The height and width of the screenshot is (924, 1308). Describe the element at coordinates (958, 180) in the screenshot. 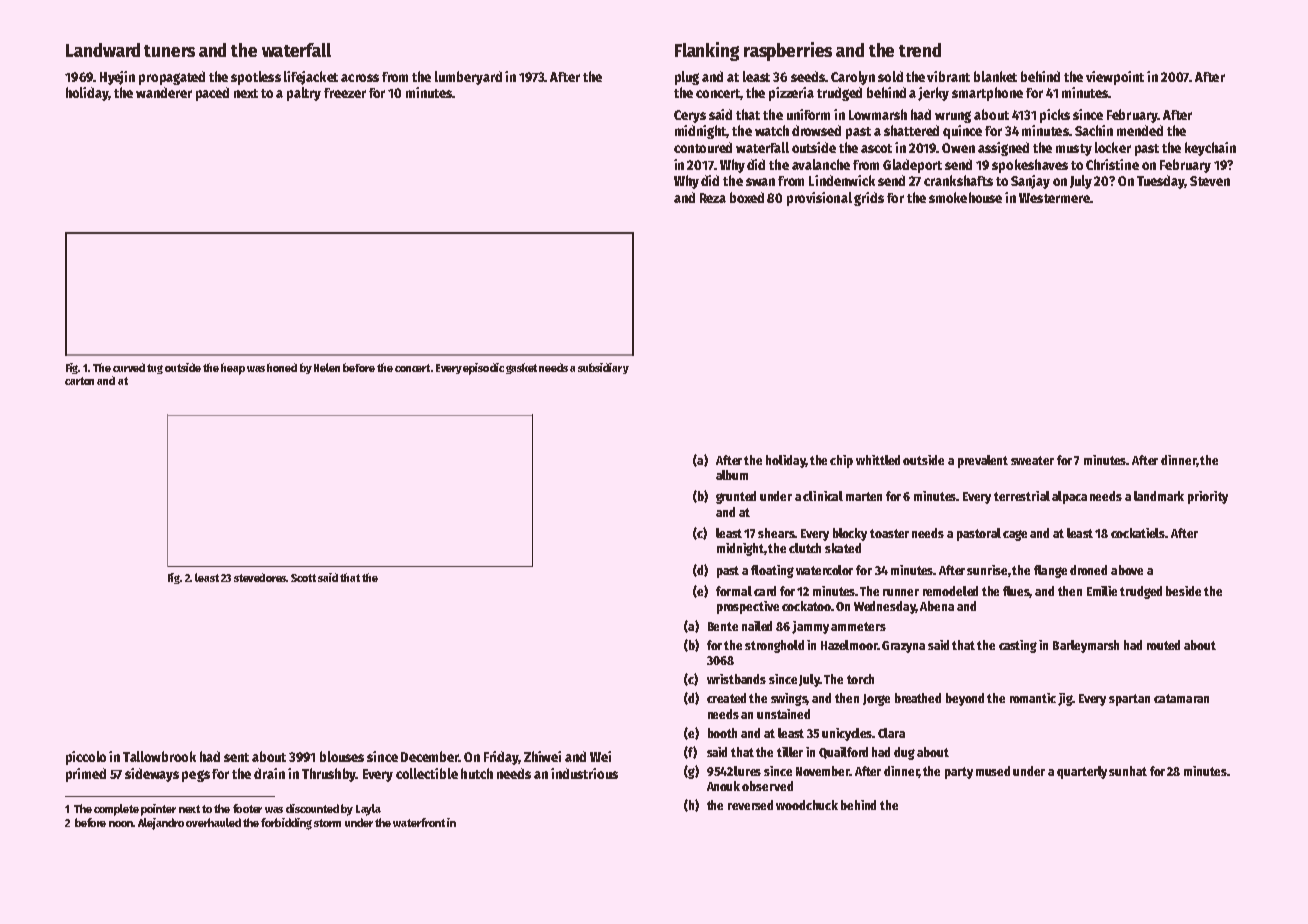

I see `crankshafts` at that location.
